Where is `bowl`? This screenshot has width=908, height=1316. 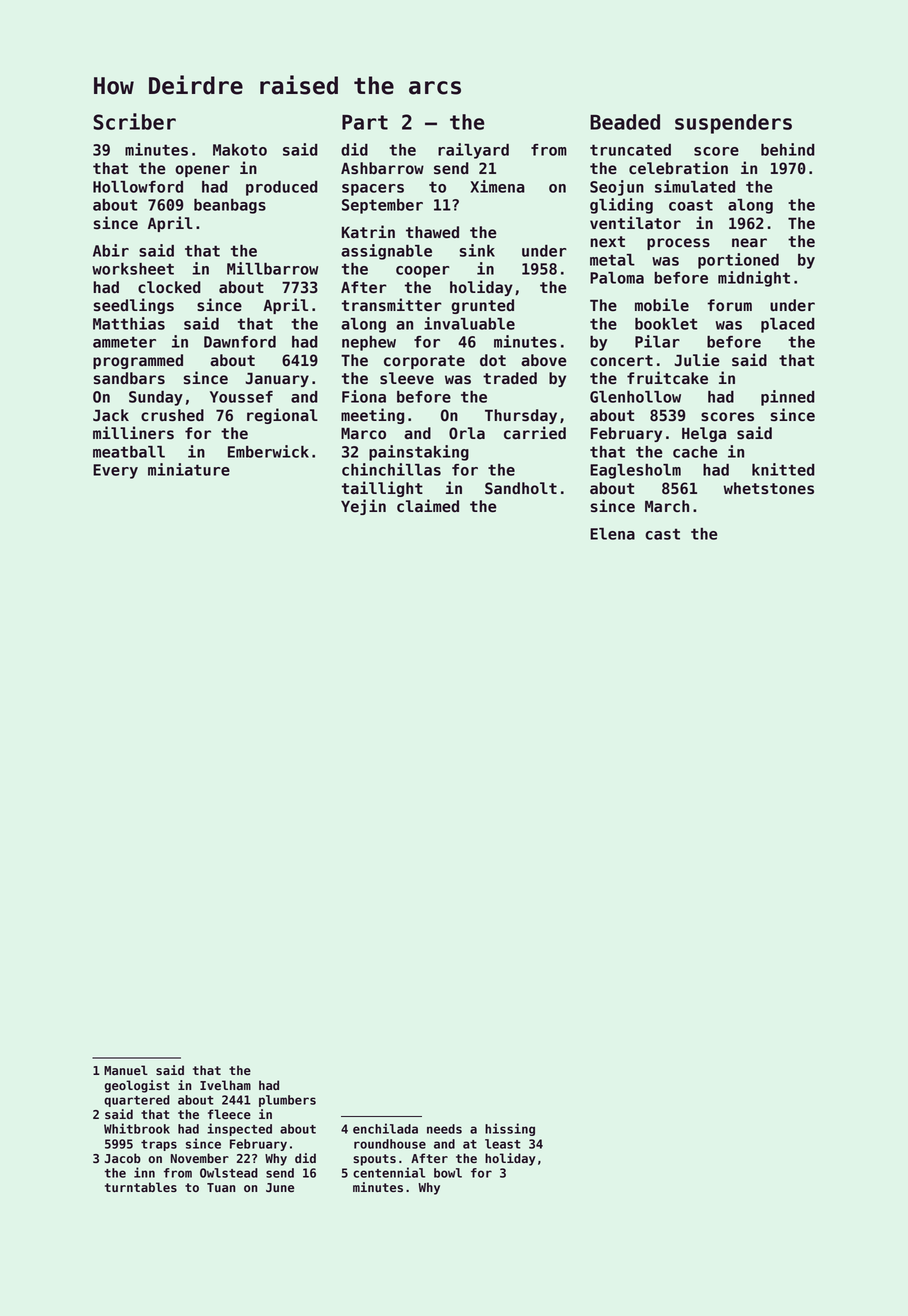
bowl is located at coordinates (448, 1173).
